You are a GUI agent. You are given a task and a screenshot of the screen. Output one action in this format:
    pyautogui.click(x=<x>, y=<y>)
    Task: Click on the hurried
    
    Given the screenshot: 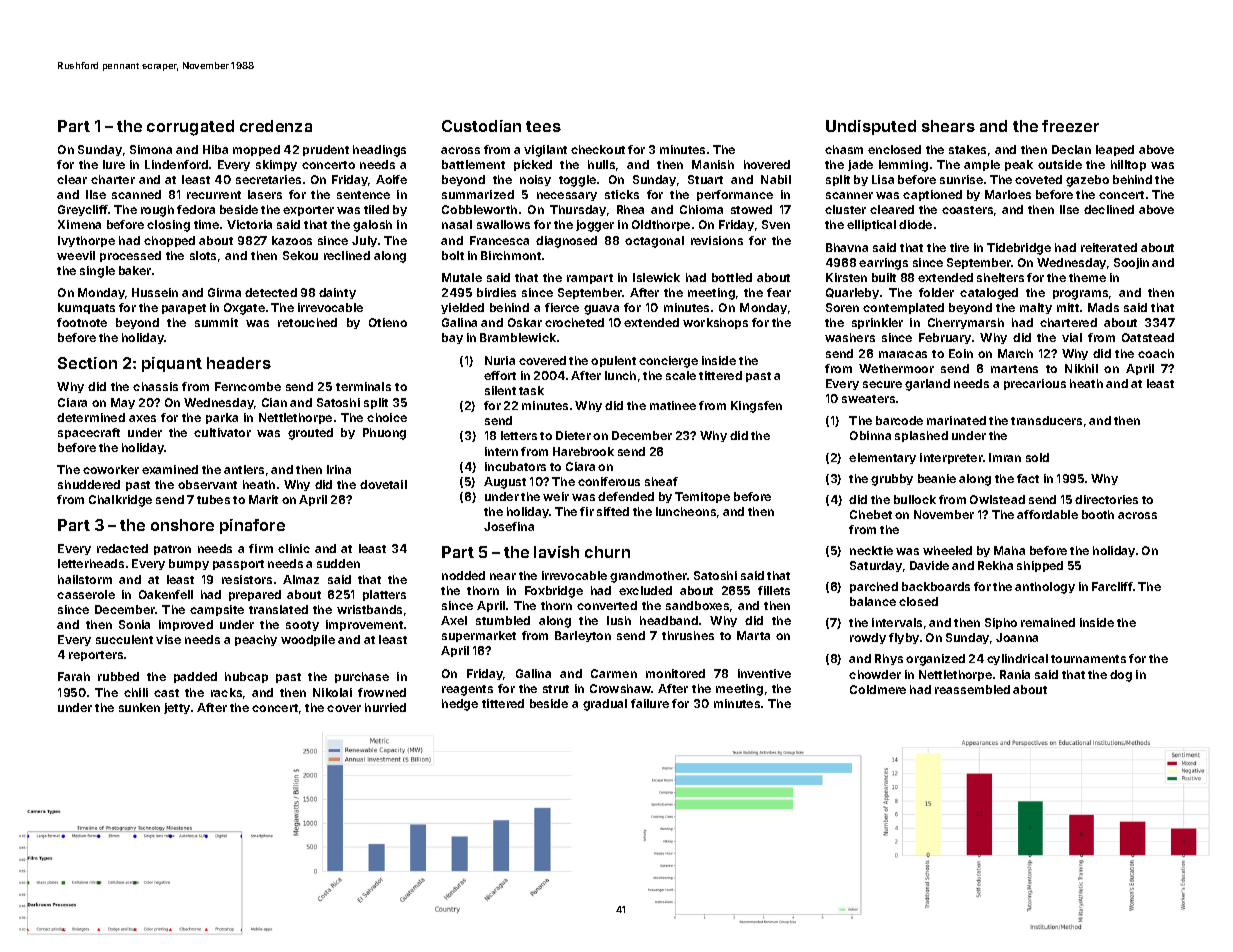 What is the action you would take?
    pyautogui.click(x=385, y=707)
